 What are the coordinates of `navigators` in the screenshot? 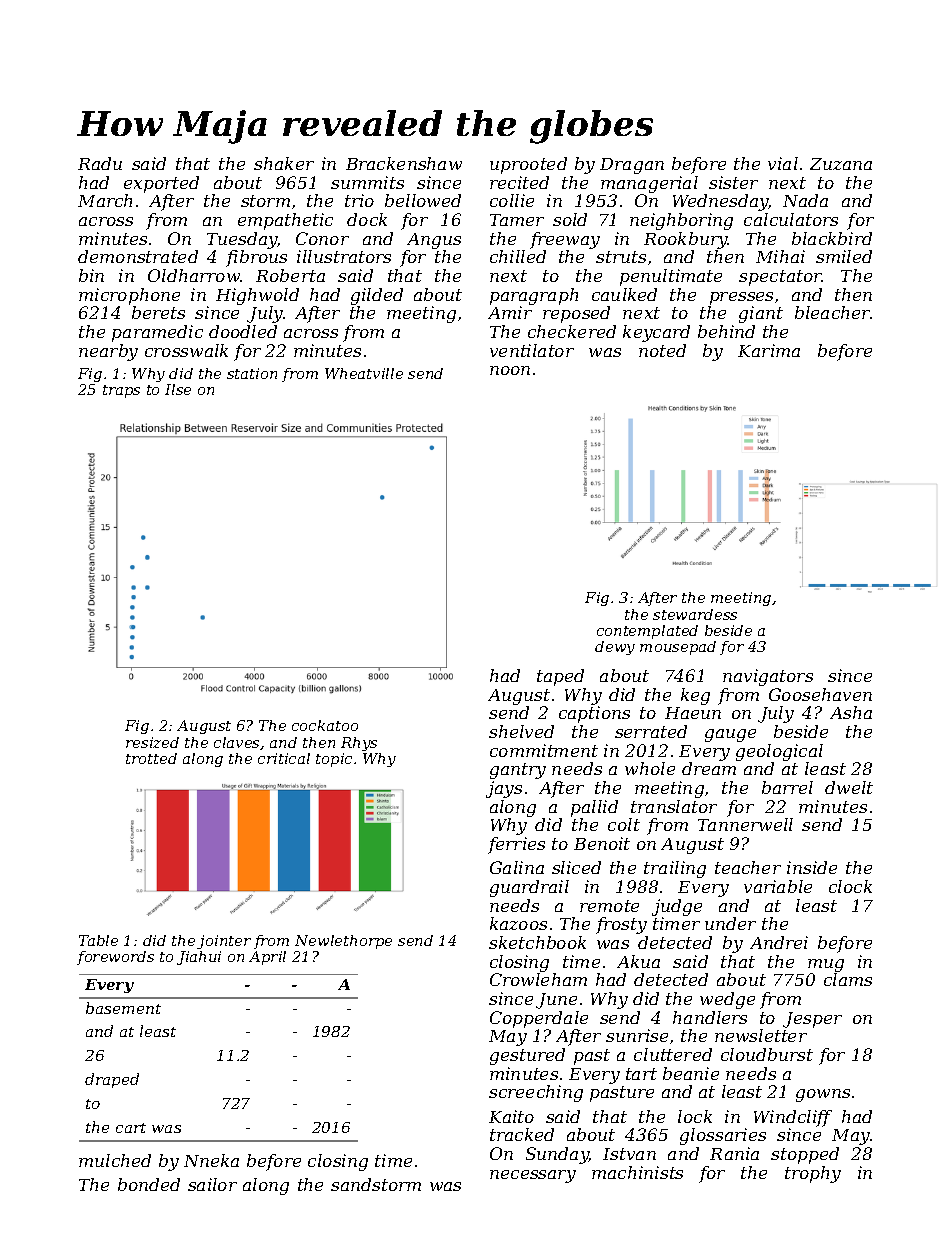 It's located at (768, 677).
